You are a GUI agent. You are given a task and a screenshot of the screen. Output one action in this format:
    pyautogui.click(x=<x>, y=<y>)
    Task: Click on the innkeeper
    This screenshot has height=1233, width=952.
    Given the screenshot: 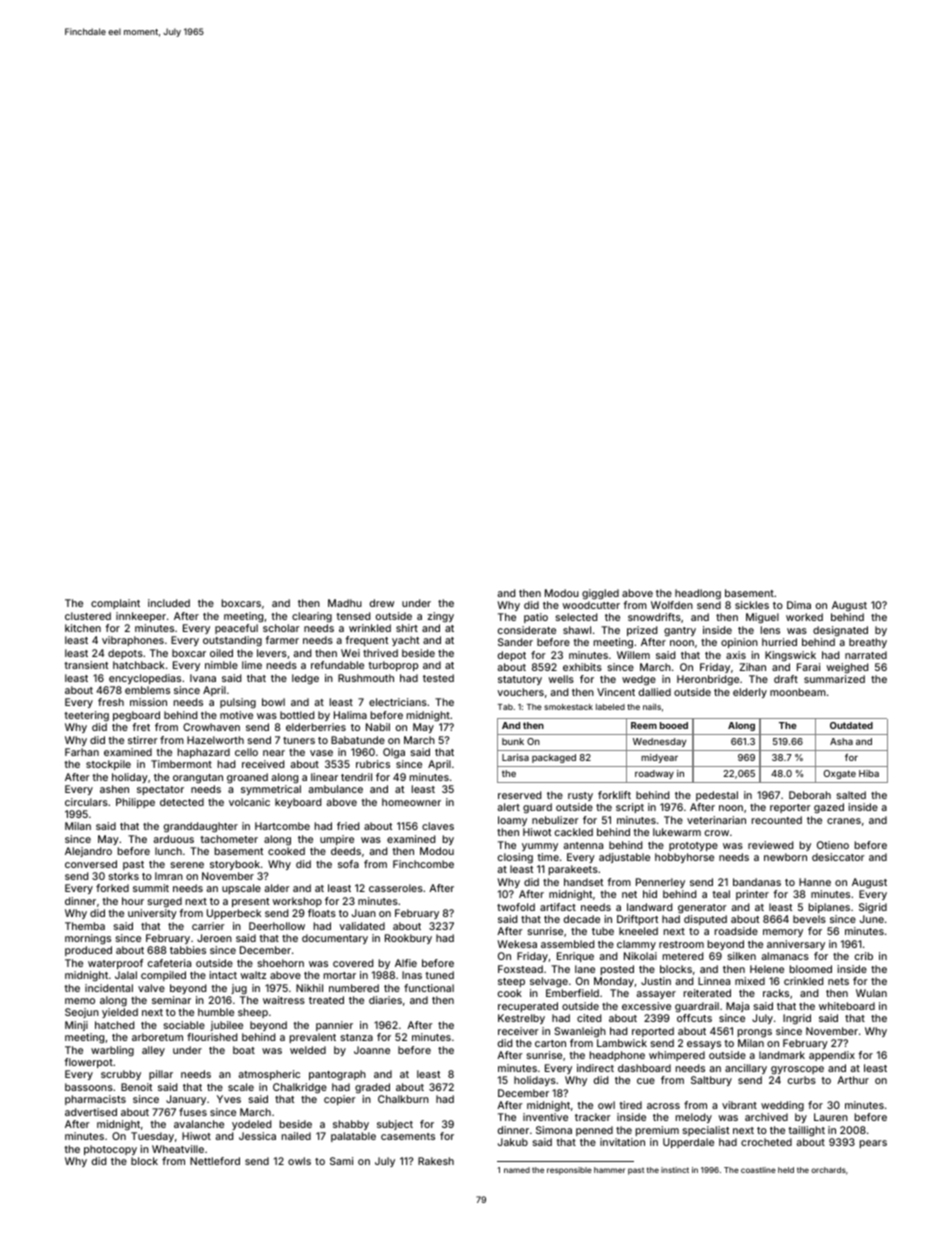 What is the action you would take?
    pyautogui.click(x=141, y=617)
